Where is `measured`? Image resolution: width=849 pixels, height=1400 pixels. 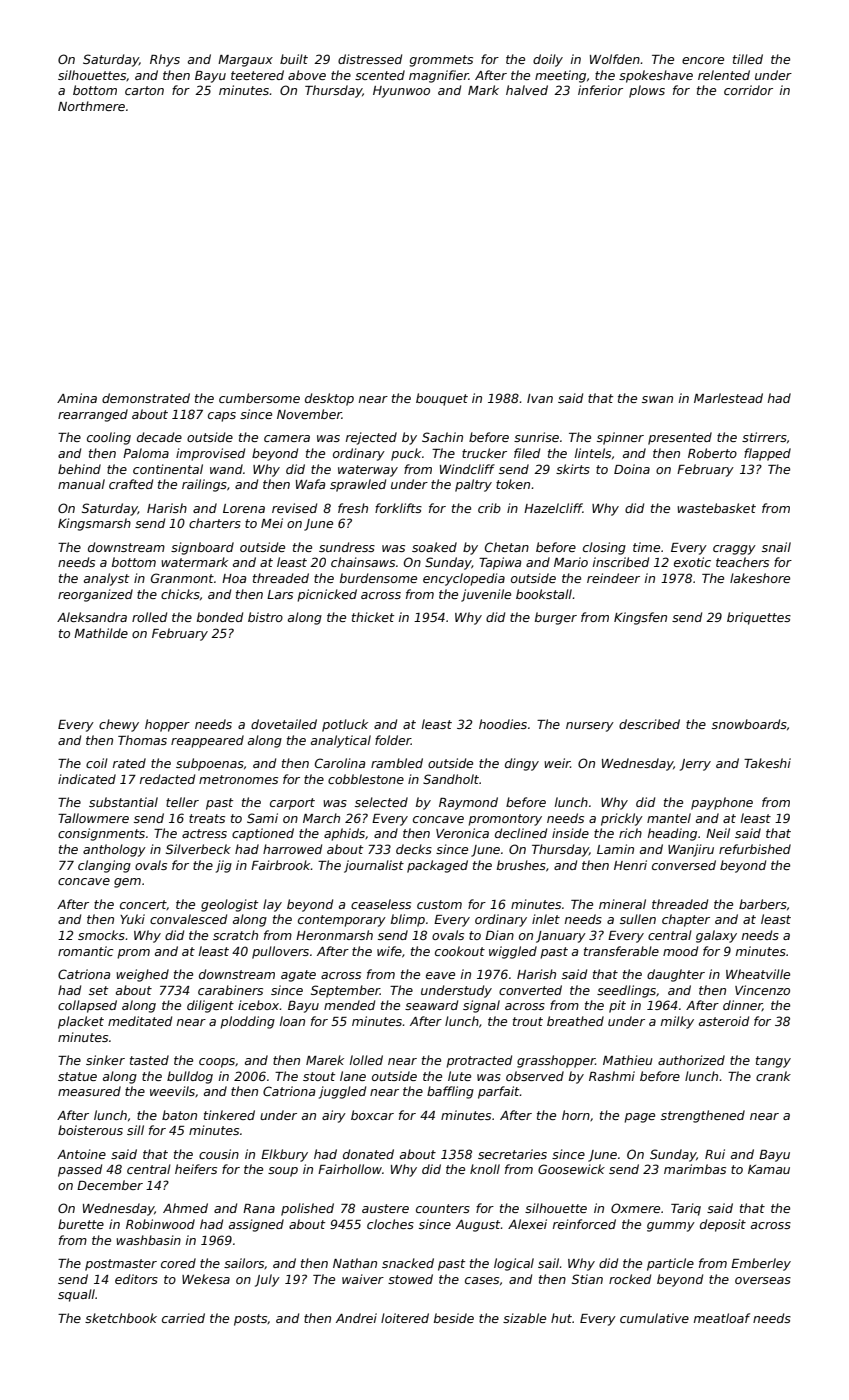 measured is located at coordinates (89, 1091).
